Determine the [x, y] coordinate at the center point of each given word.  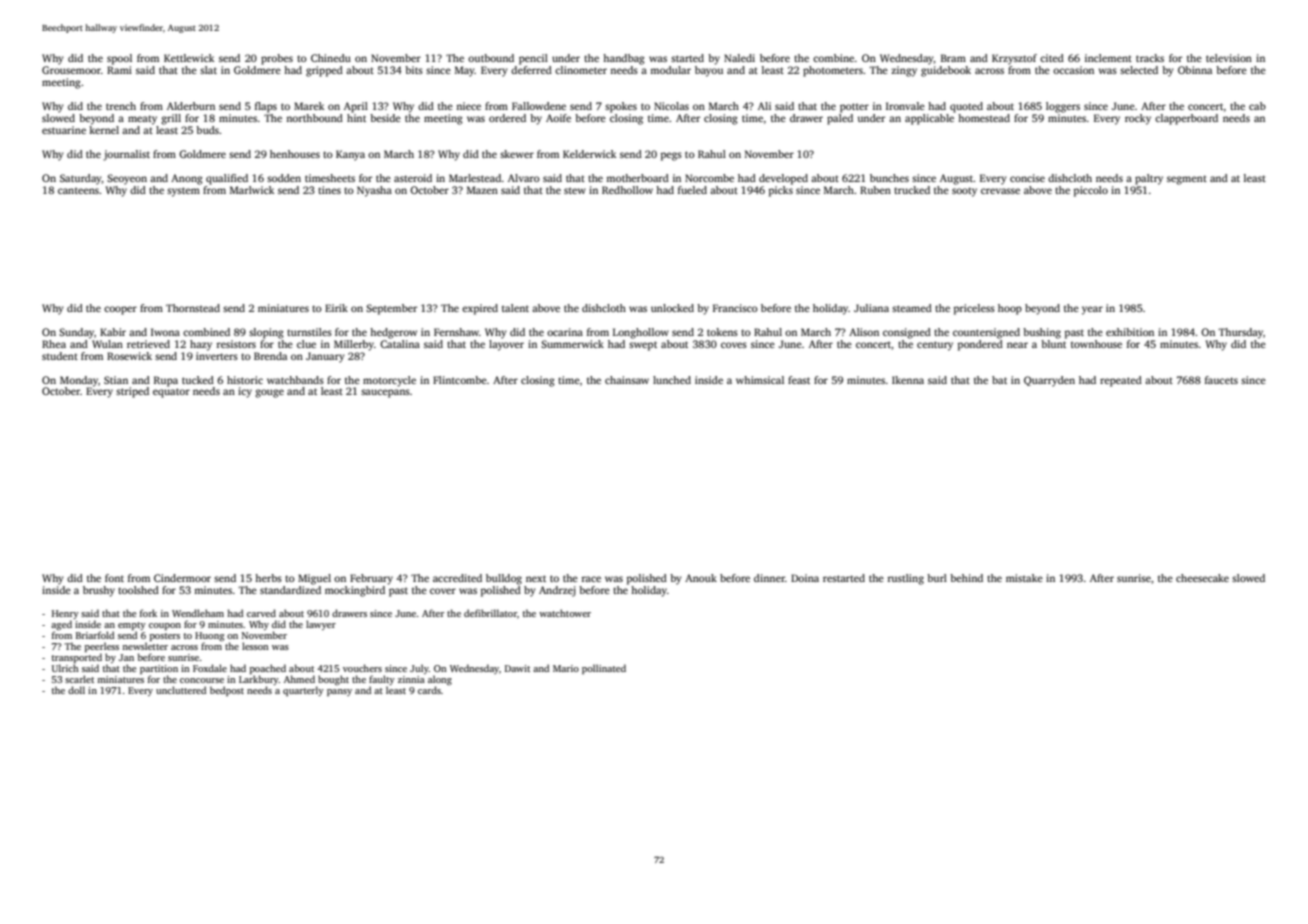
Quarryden [1049, 381]
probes [277, 59]
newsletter [145, 646]
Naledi [739, 58]
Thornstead [193, 308]
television [1229, 58]
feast [799, 380]
